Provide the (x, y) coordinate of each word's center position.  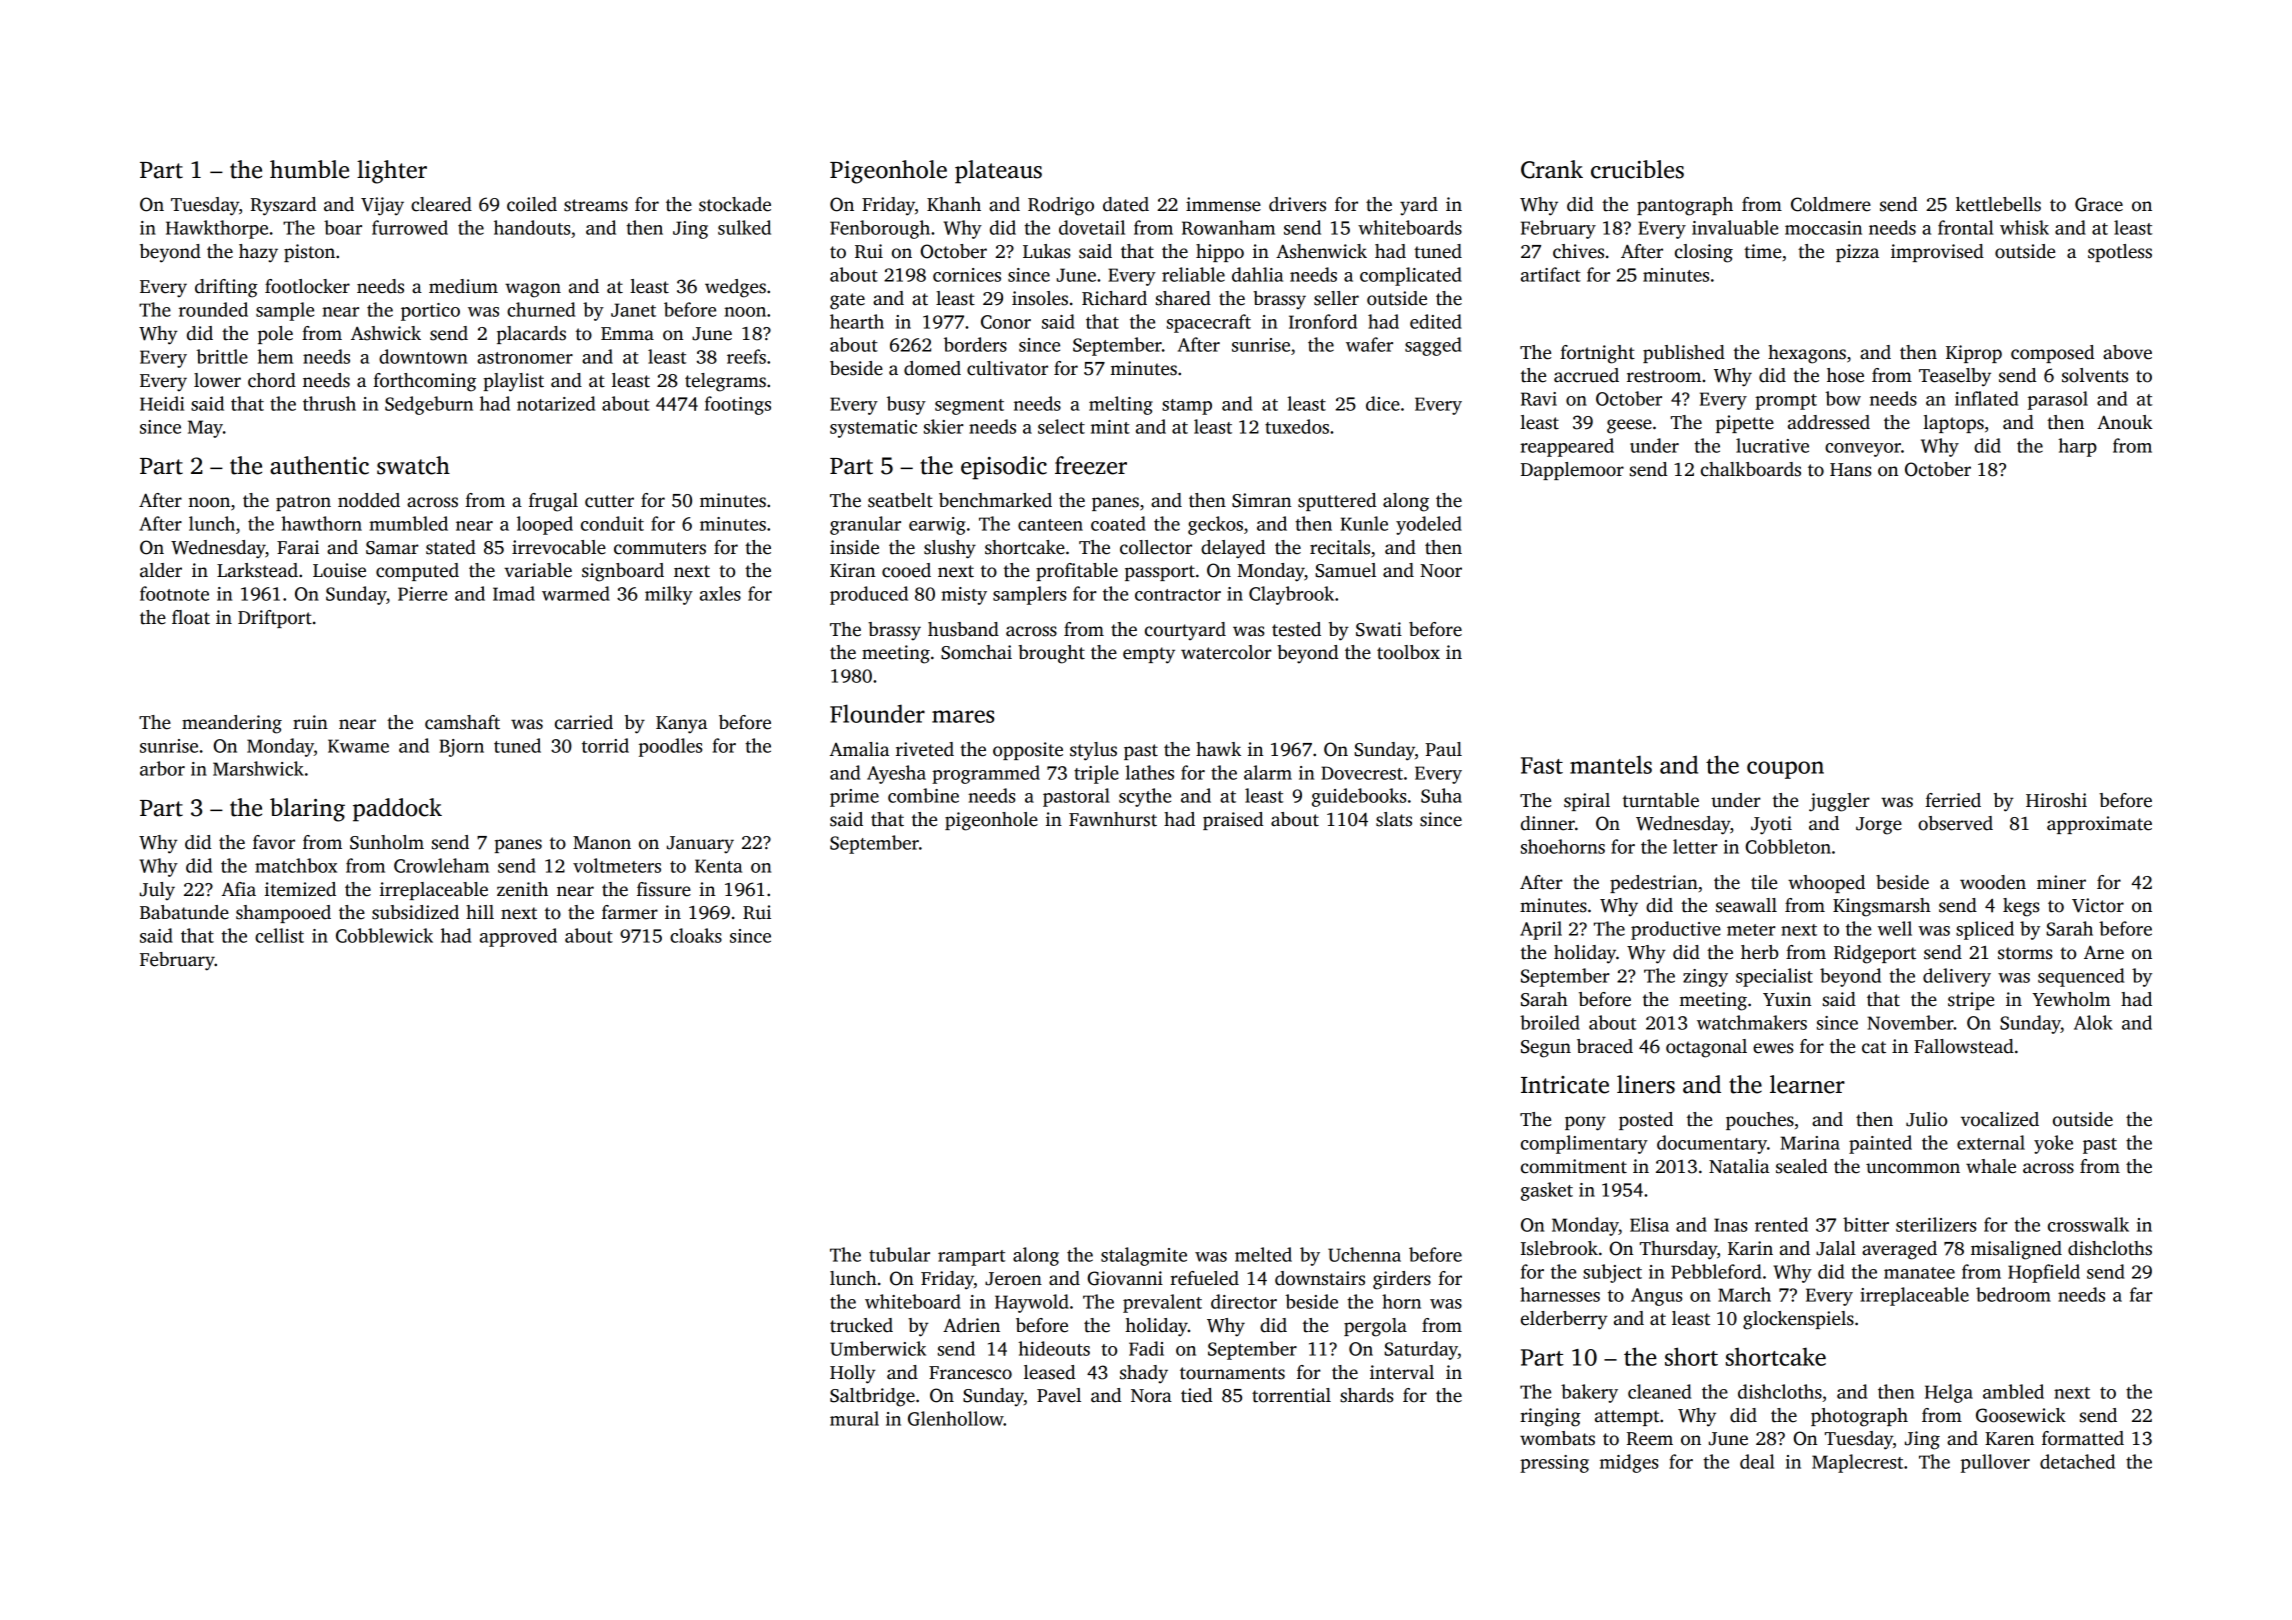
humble (309, 169)
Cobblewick (384, 935)
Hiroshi (2056, 800)
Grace (2099, 204)
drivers (1297, 204)
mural (854, 1418)
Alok (2093, 1022)
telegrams (725, 382)
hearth (857, 321)
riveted (925, 749)
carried (584, 722)
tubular (899, 1254)
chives (1578, 251)
